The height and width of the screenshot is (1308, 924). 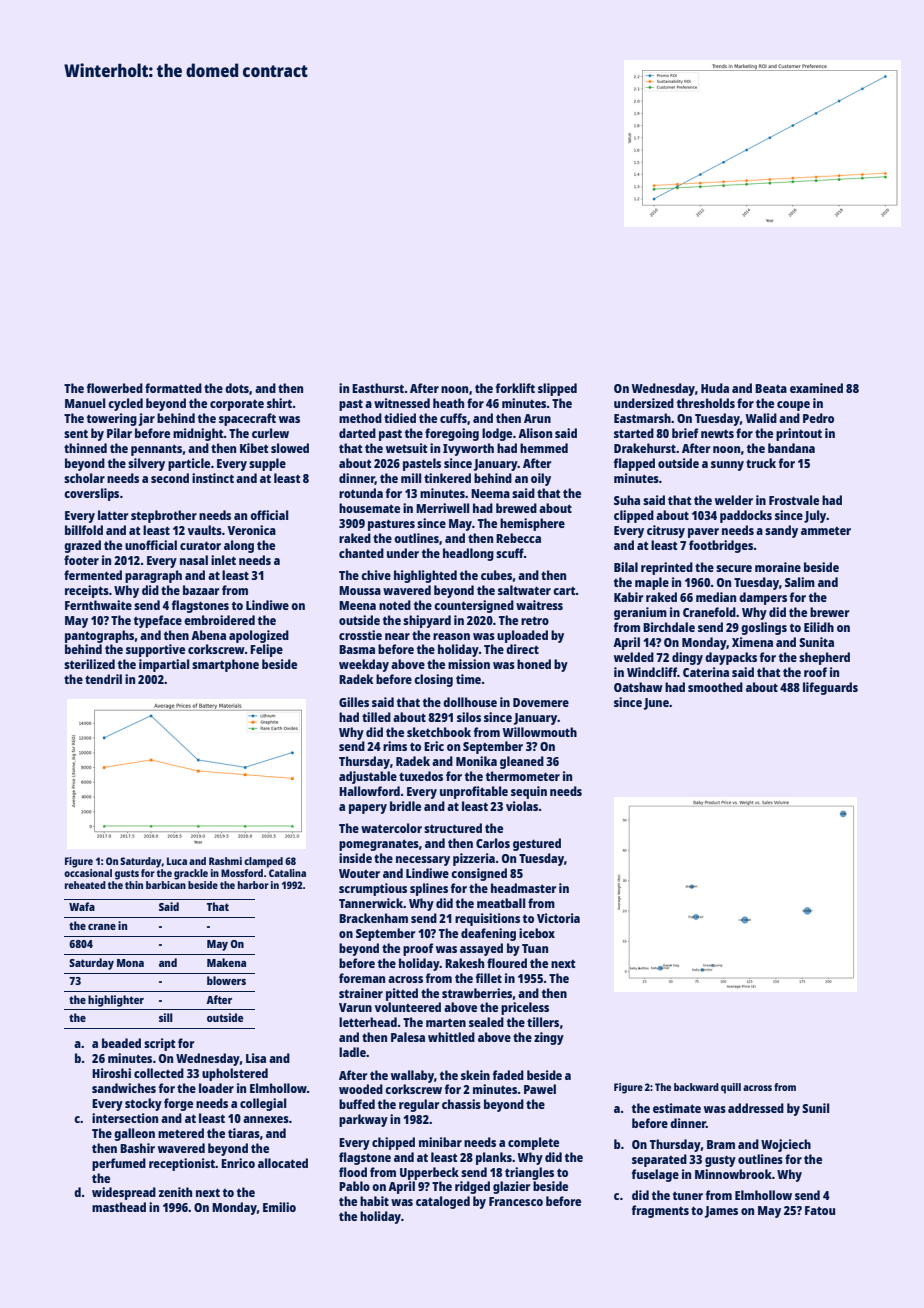 What do you see at coordinates (177, 861) in the screenshot?
I see `Luca` at bounding box center [177, 861].
